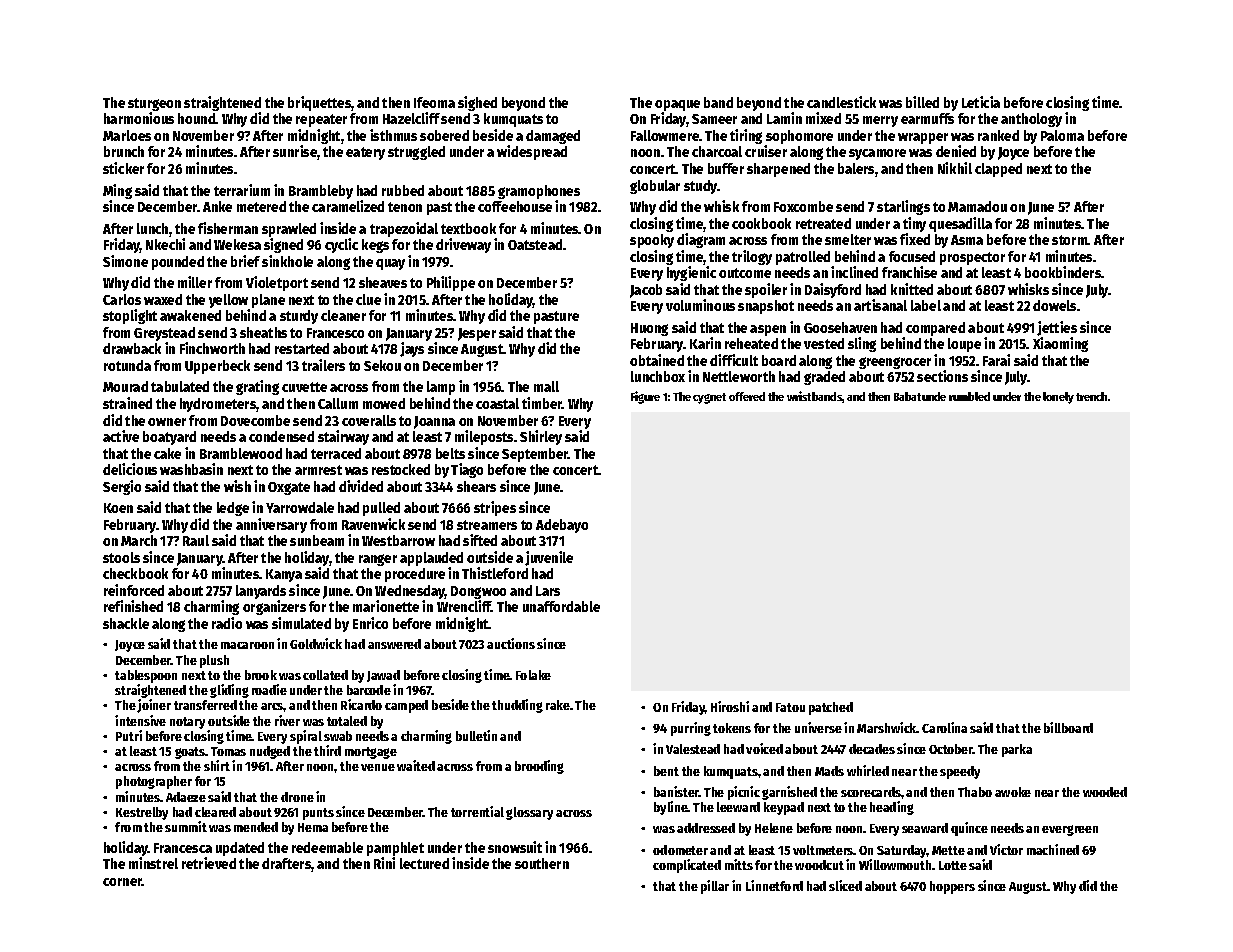  What do you see at coordinates (561, 606) in the document?
I see `unaffordable` at bounding box center [561, 606].
